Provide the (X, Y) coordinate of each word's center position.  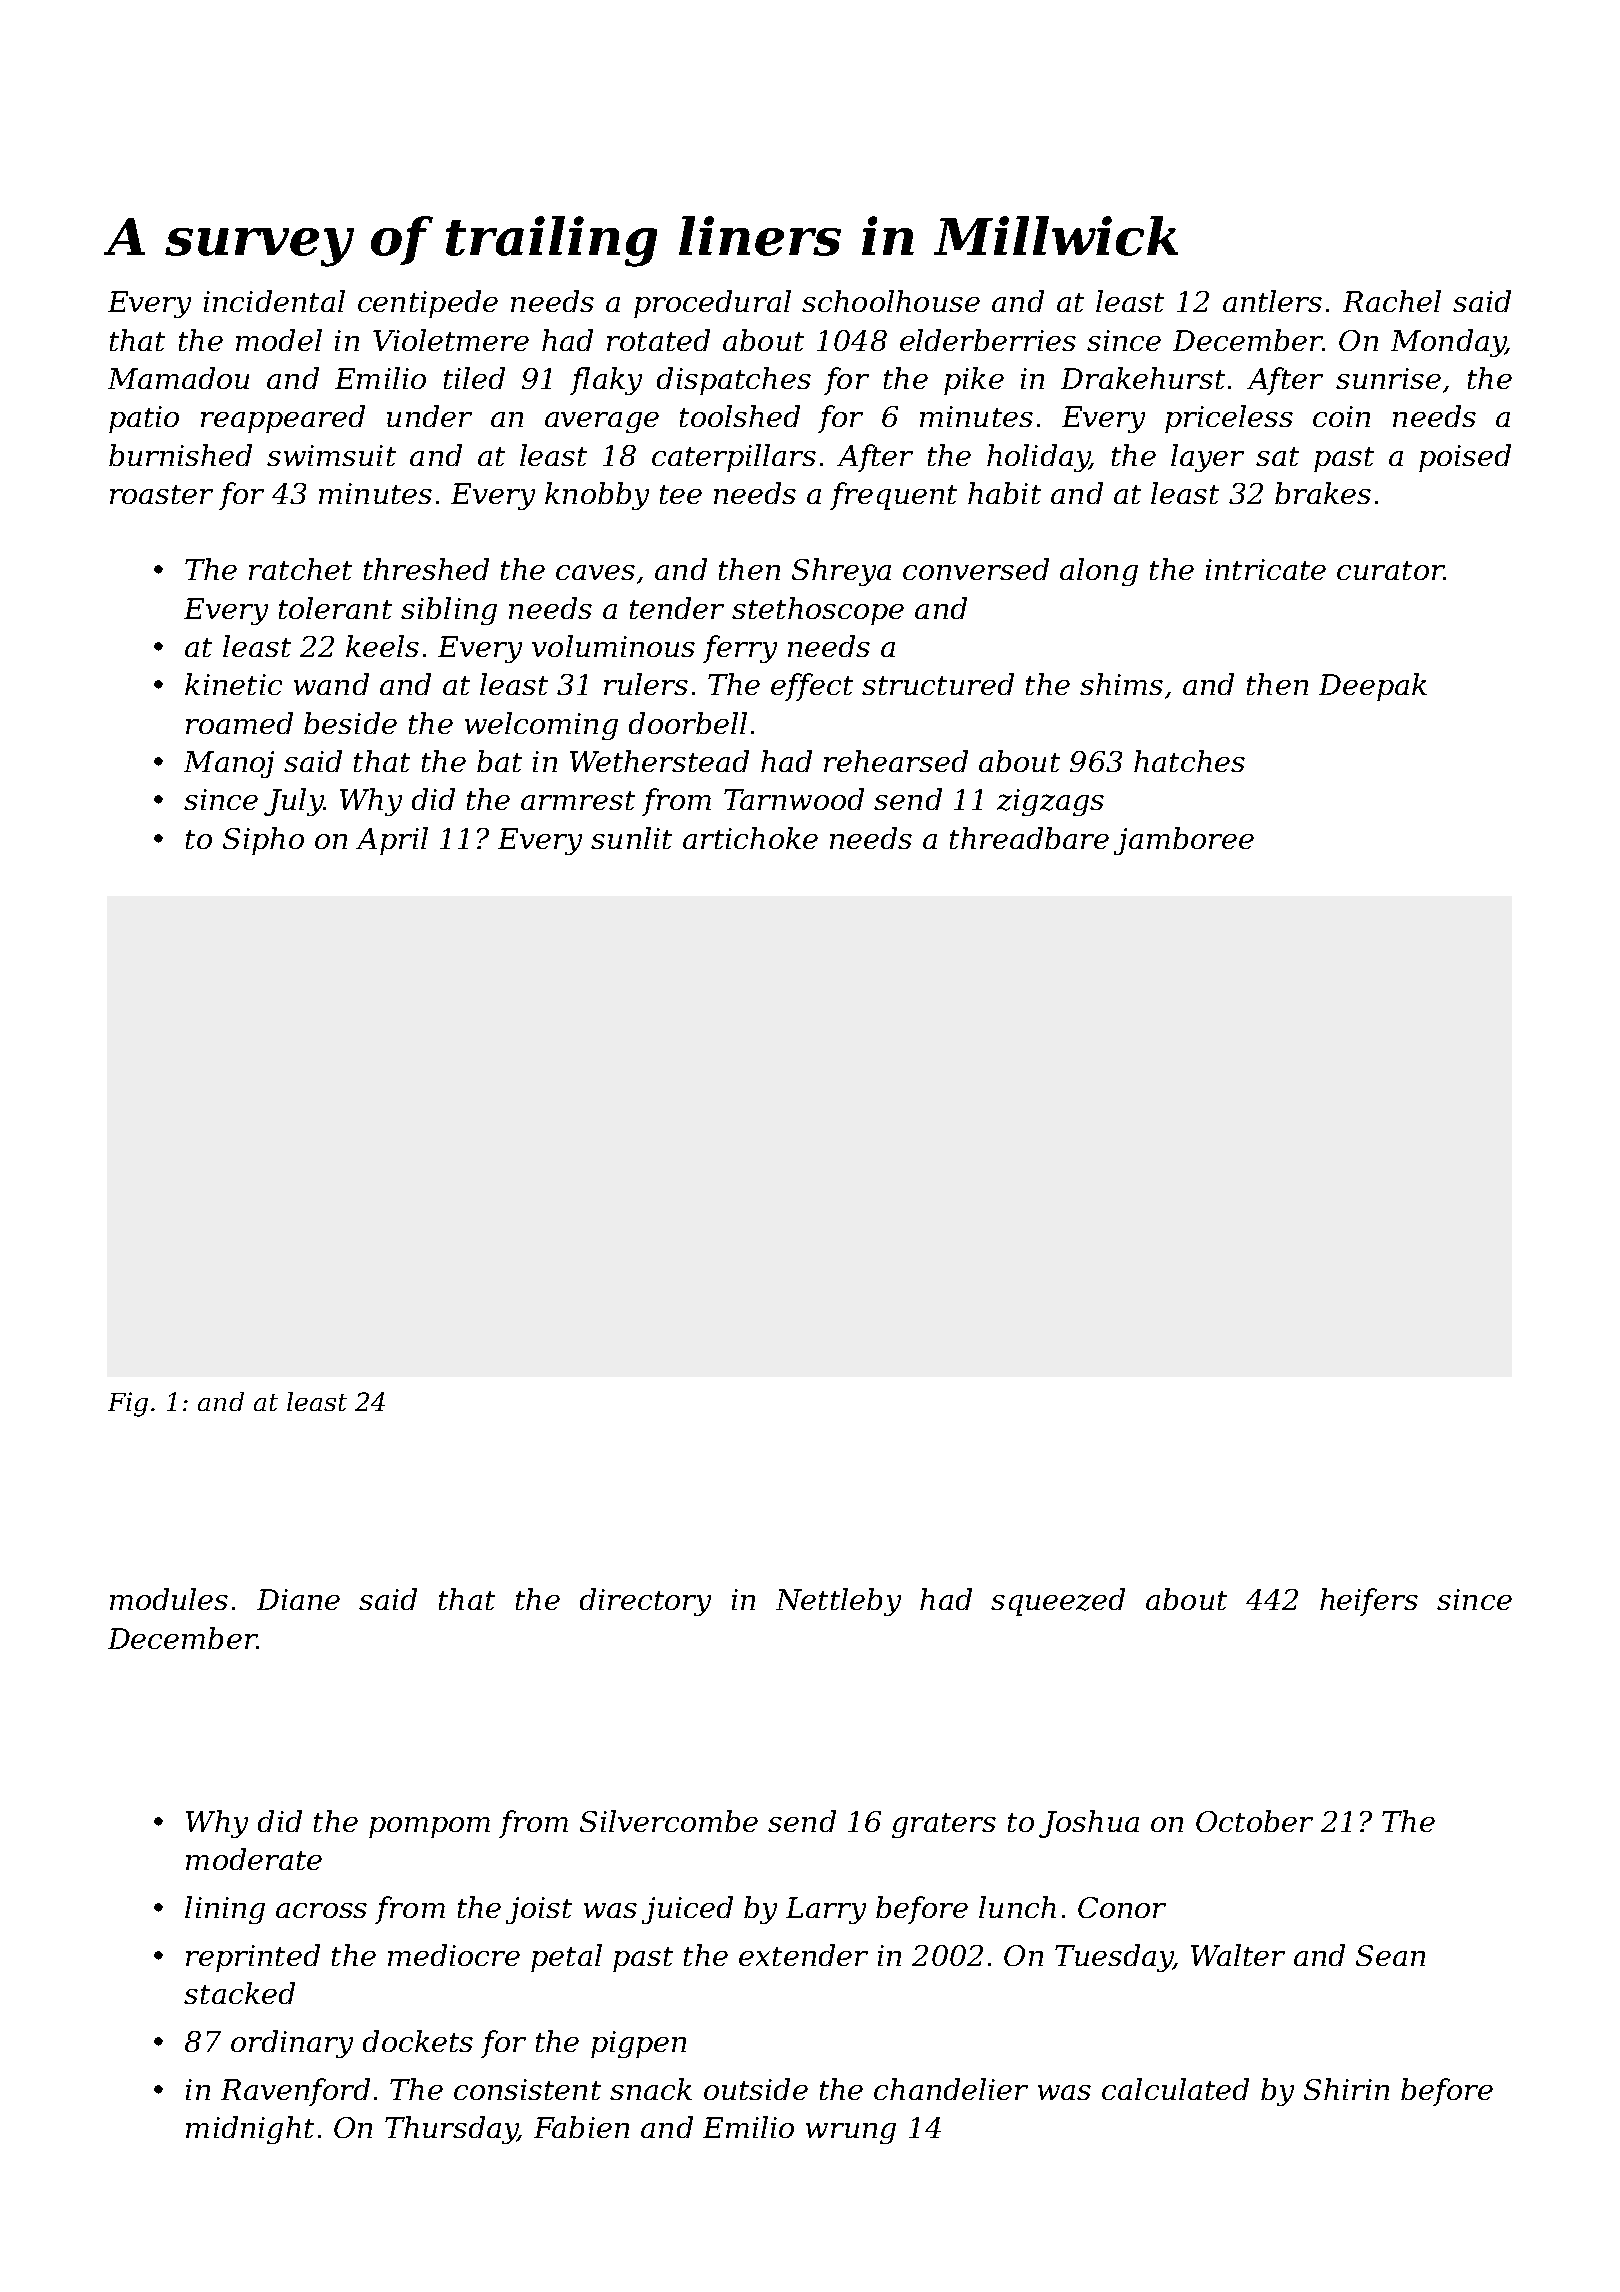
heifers (1369, 1602)
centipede (428, 304)
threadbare (1029, 838)
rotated (658, 340)
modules (169, 1599)
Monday (1448, 343)
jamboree (1184, 841)
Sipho (263, 841)
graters (944, 1825)
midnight (250, 2130)
